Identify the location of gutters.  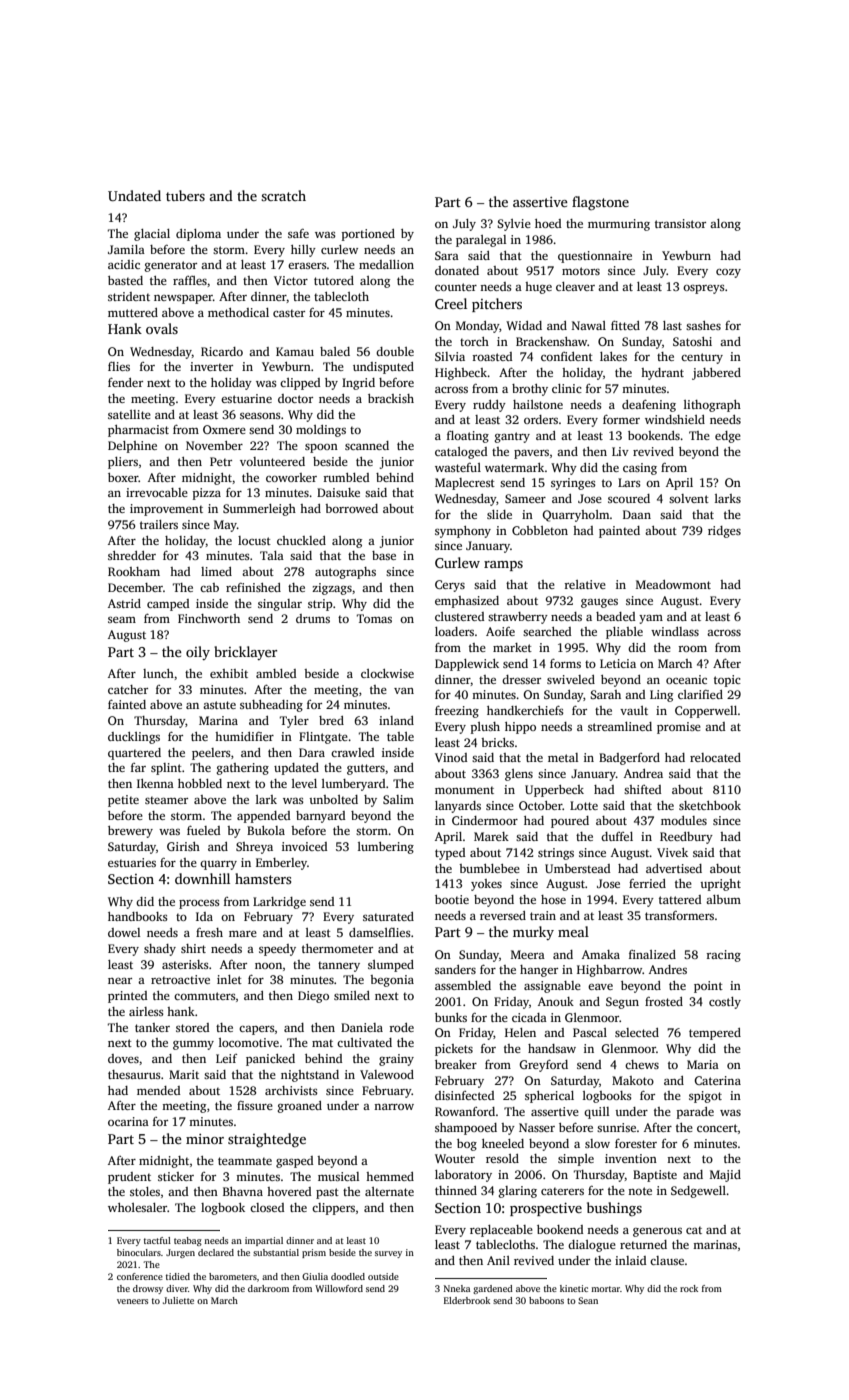
(366, 769).
